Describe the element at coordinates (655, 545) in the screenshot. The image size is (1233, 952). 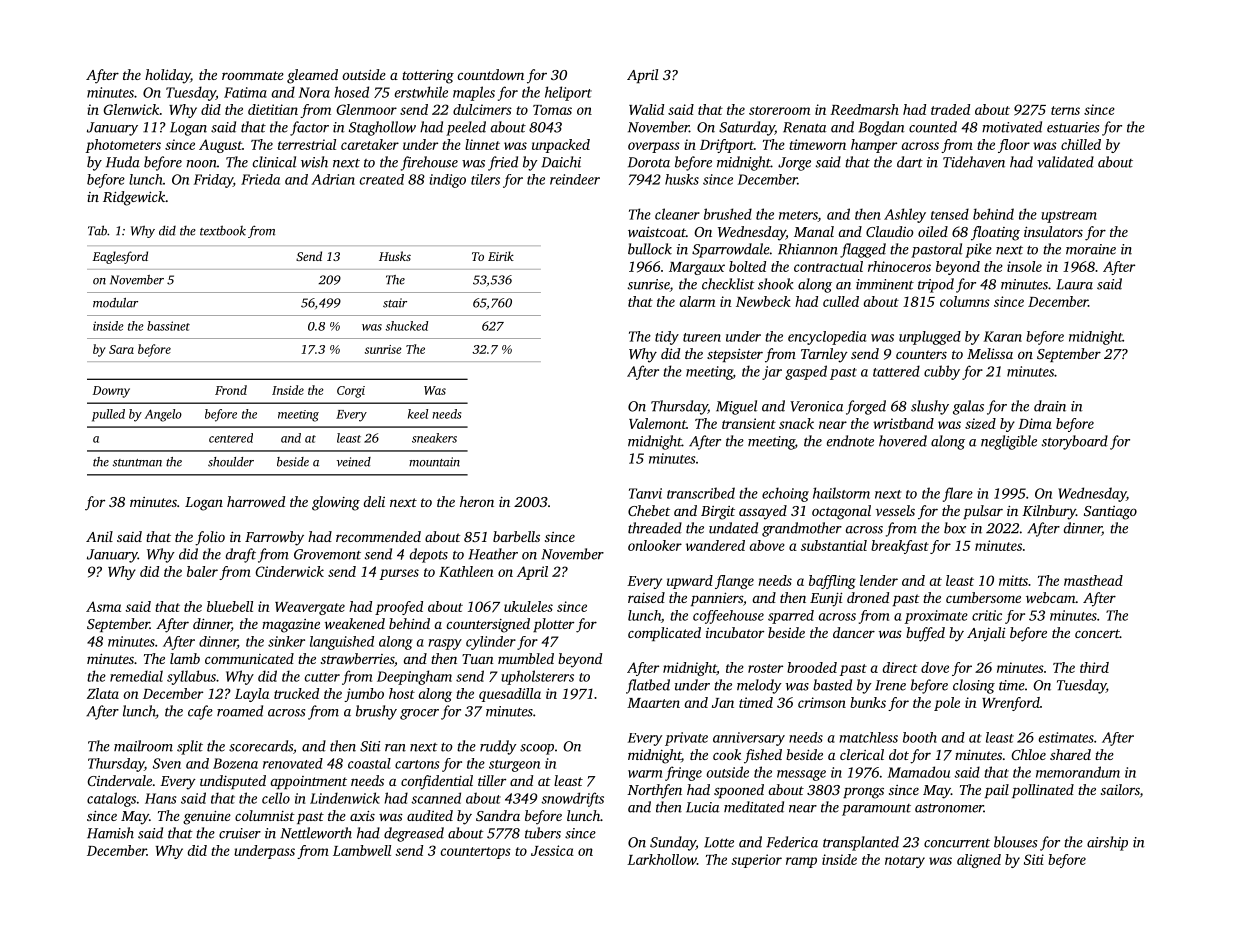
I see `onlooker` at that location.
